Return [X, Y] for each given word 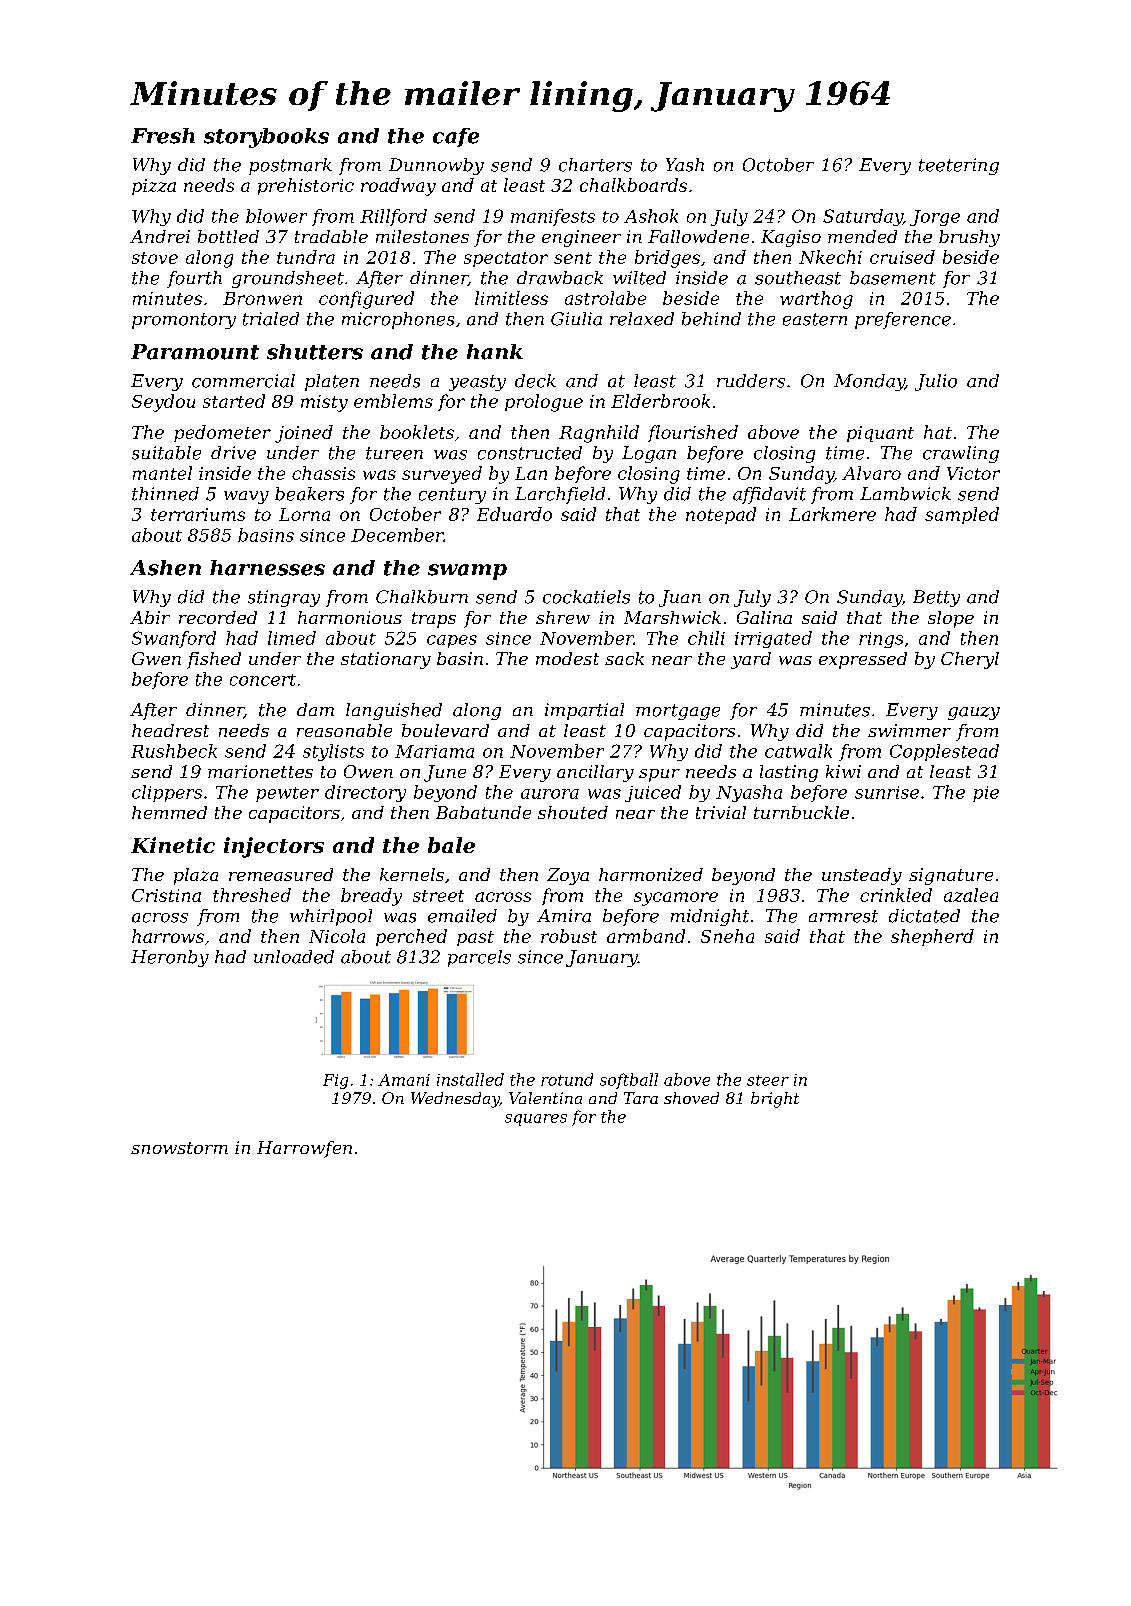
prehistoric [306, 186]
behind [711, 319]
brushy [969, 238]
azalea [971, 895]
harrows [168, 936]
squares [536, 1120]
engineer [581, 238]
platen [332, 382]
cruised [902, 257]
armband [646, 936]
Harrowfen [304, 1149]
